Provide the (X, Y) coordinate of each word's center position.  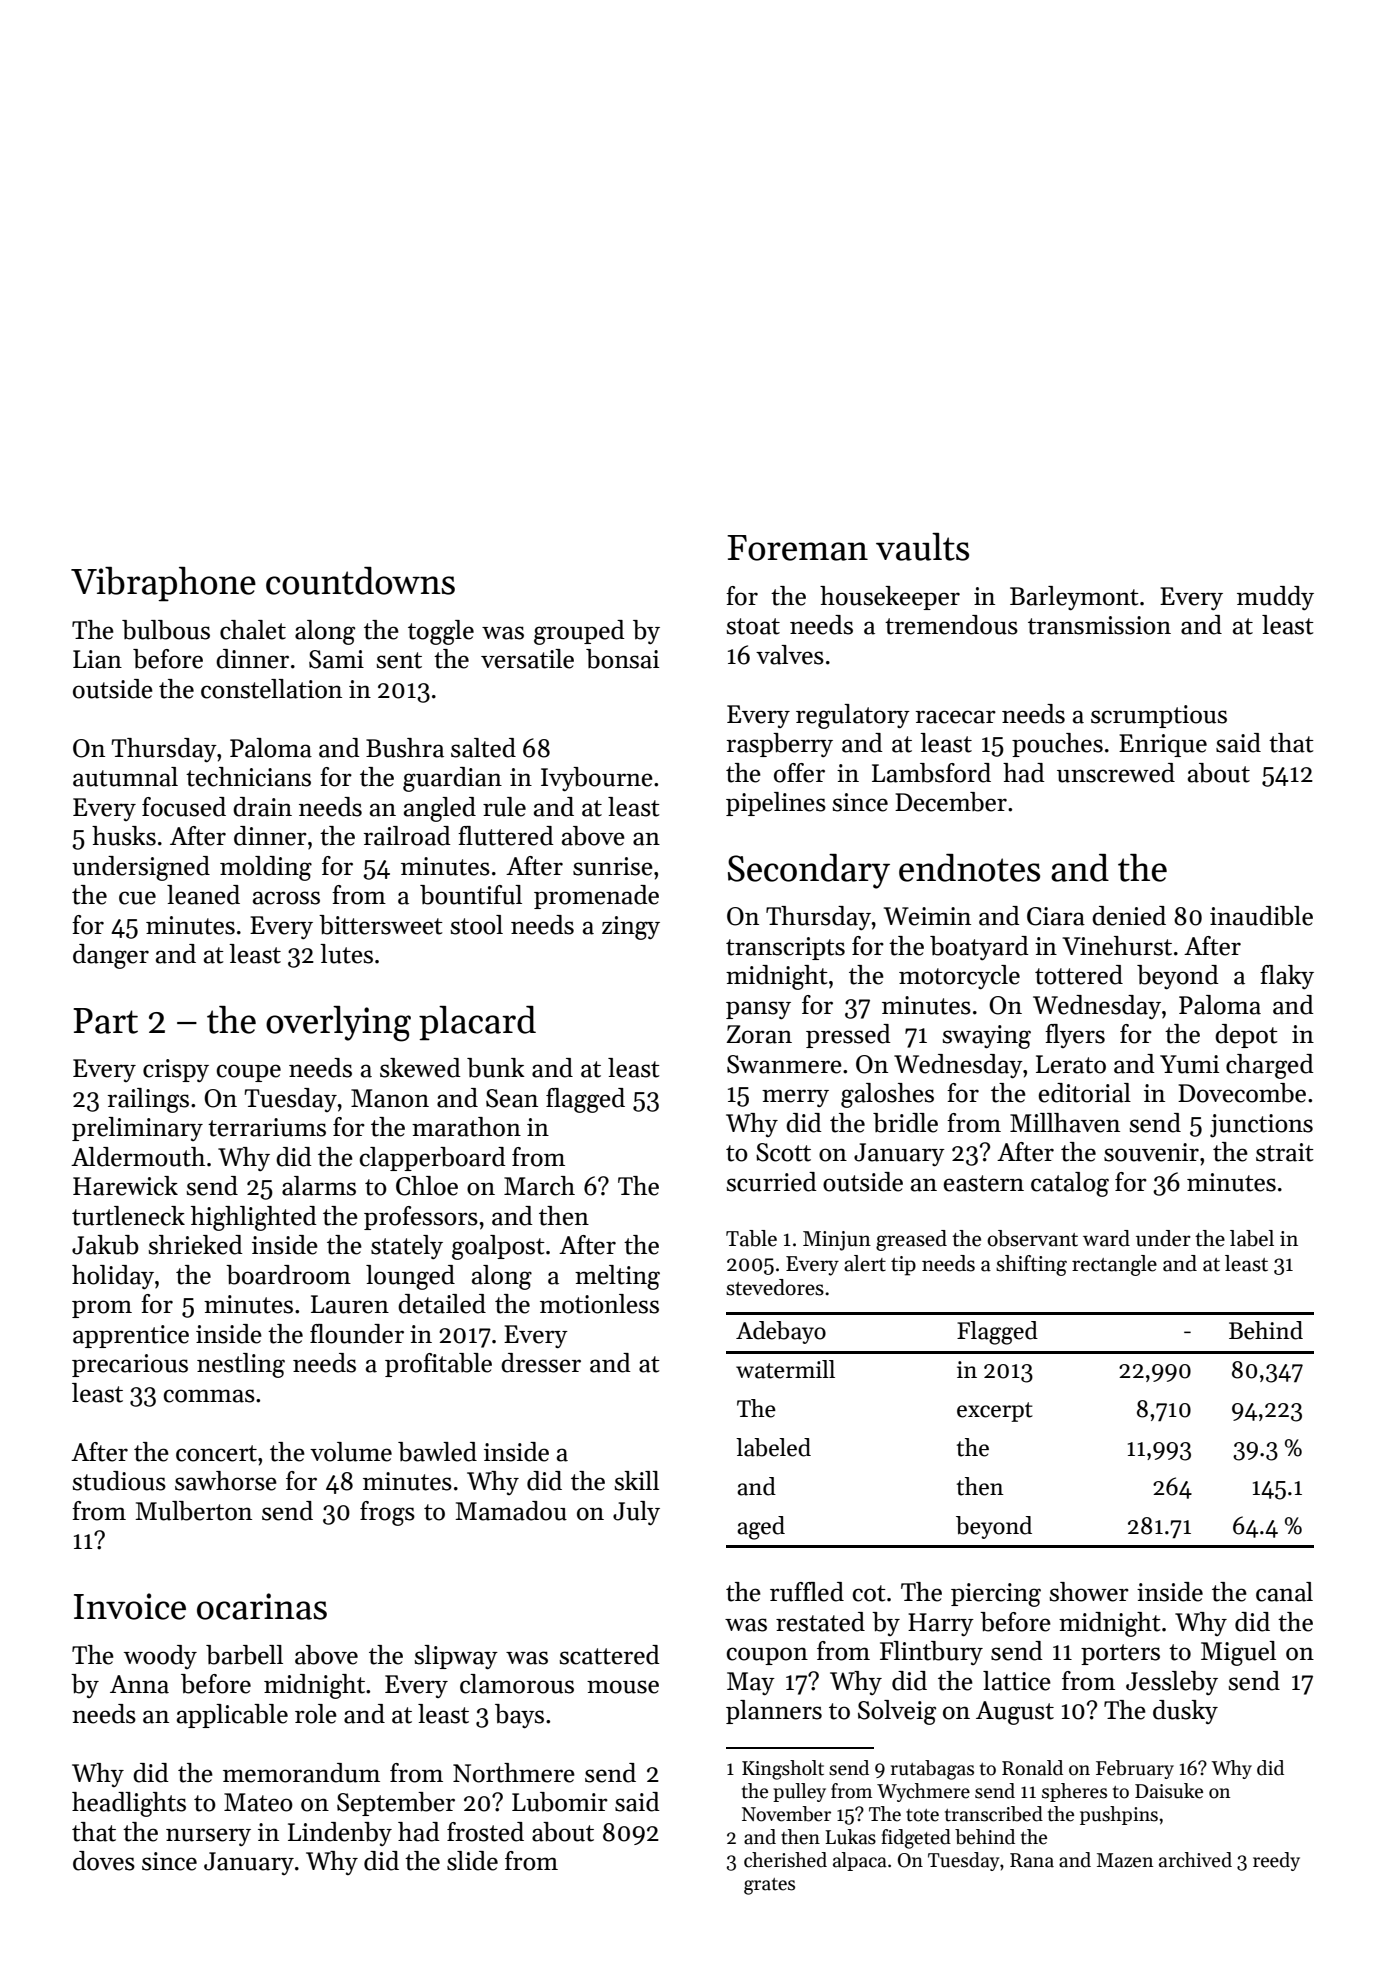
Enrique (1163, 745)
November (786, 1814)
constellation (271, 689)
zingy (631, 928)
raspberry (779, 745)
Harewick (125, 1186)
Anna (139, 1684)
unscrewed (1116, 773)
